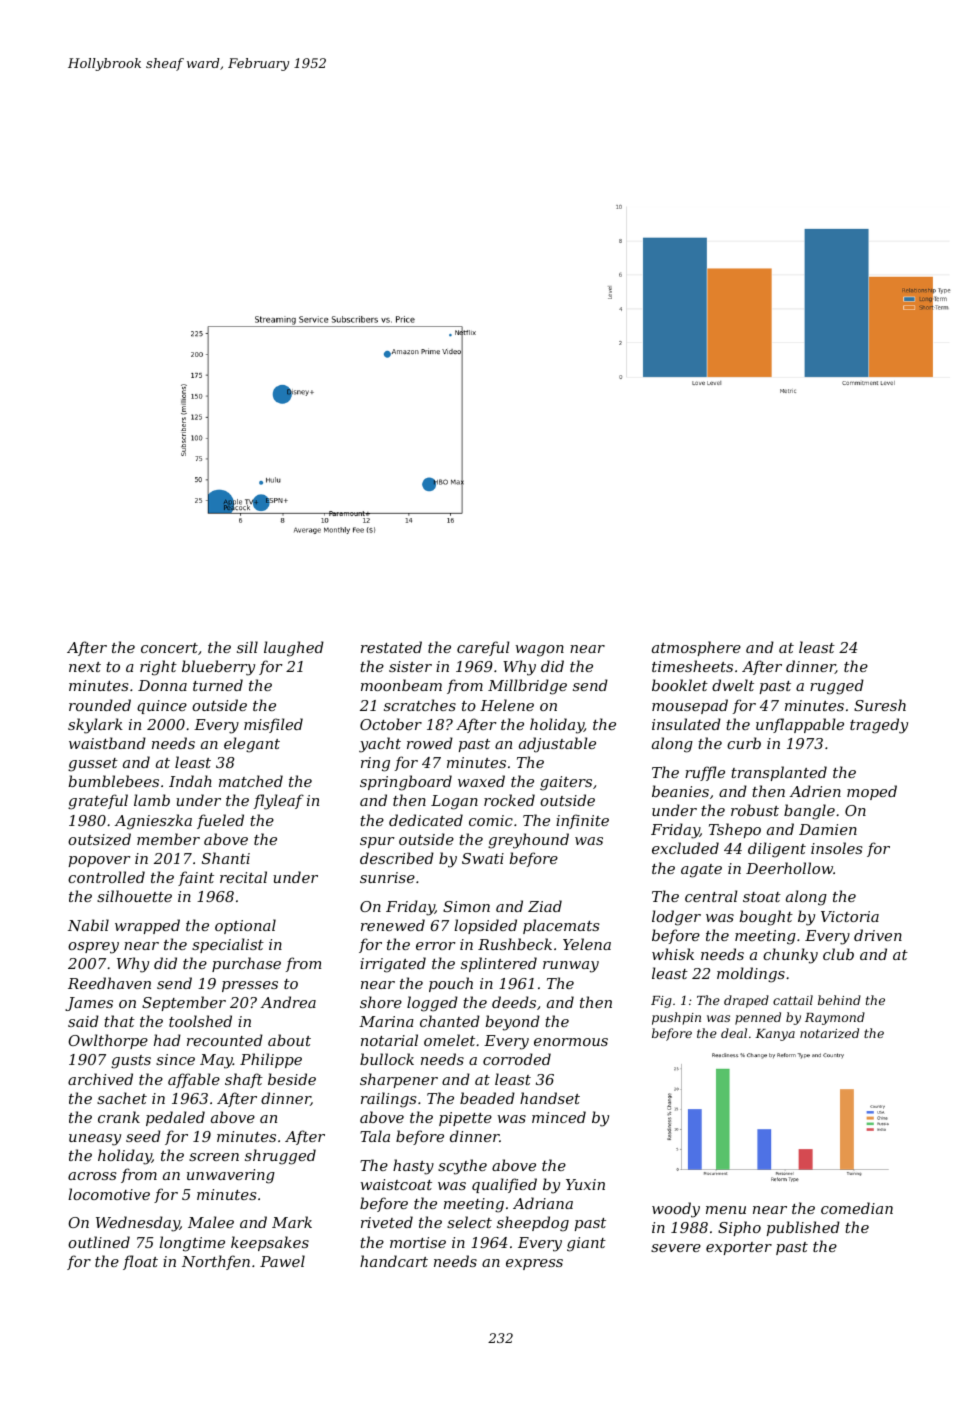 The height and width of the image is (1416, 977). Describe the element at coordinates (696, 648) in the image. I see `atmosphere` at that location.
